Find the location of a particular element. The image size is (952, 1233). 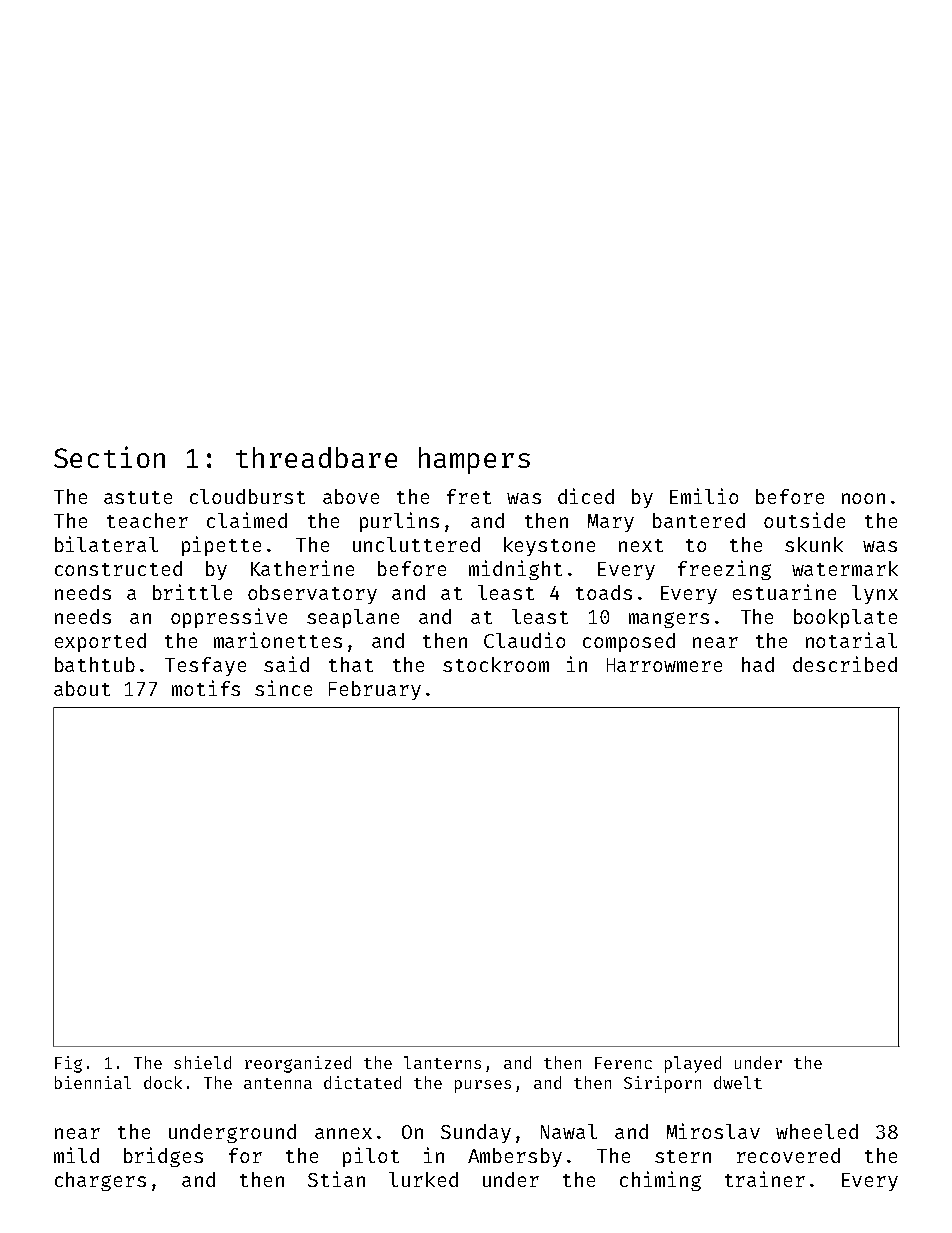

skunk is located at coordinates (814, 544).
